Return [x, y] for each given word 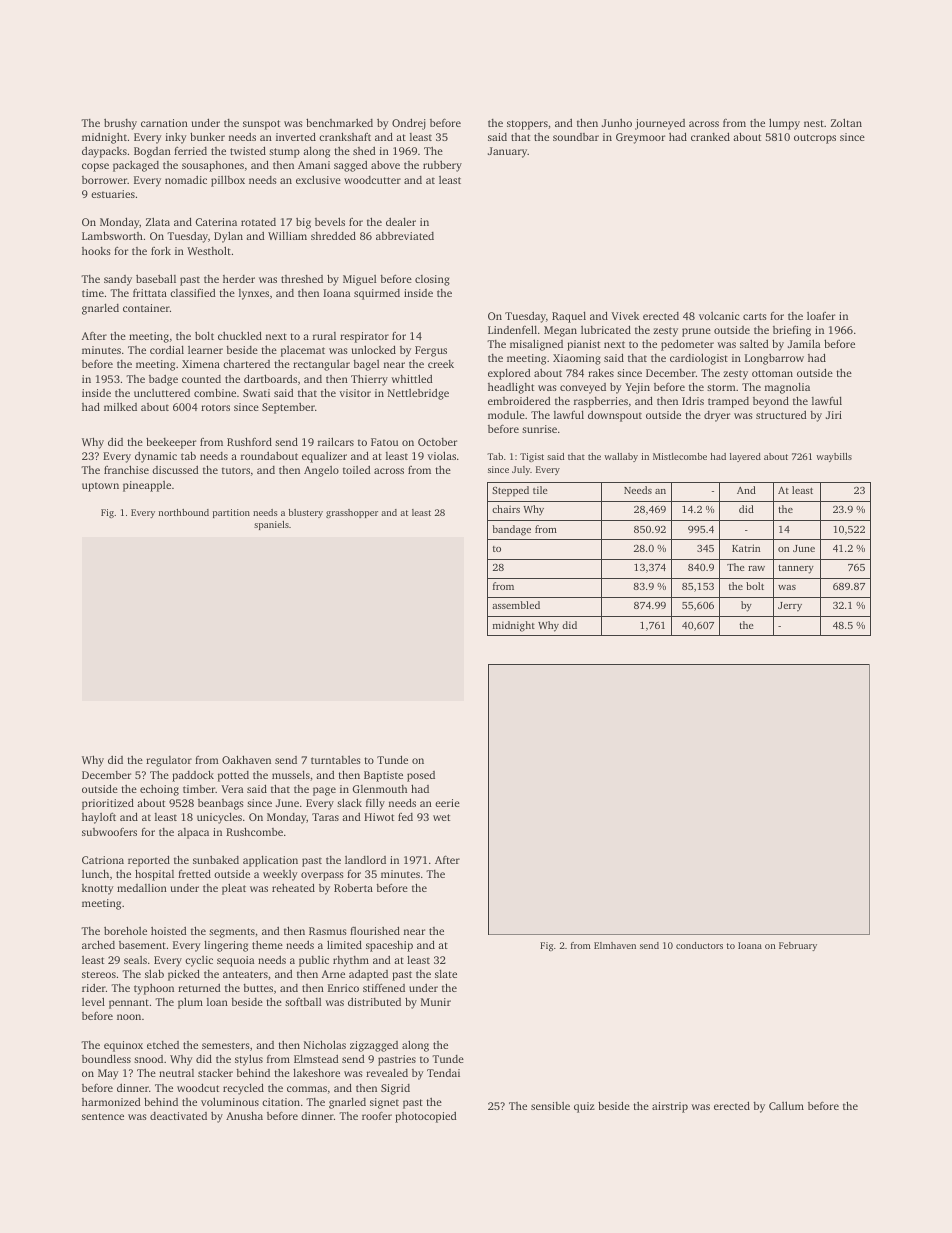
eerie [447, 803]
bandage [511, 530]
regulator [169, 761]
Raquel [569, 317]
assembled [516, 605]
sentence [103, 1116]
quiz [584, 1107]
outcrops [815, 139]
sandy [118, 280]
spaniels [271, 525]
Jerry [790, 607]
